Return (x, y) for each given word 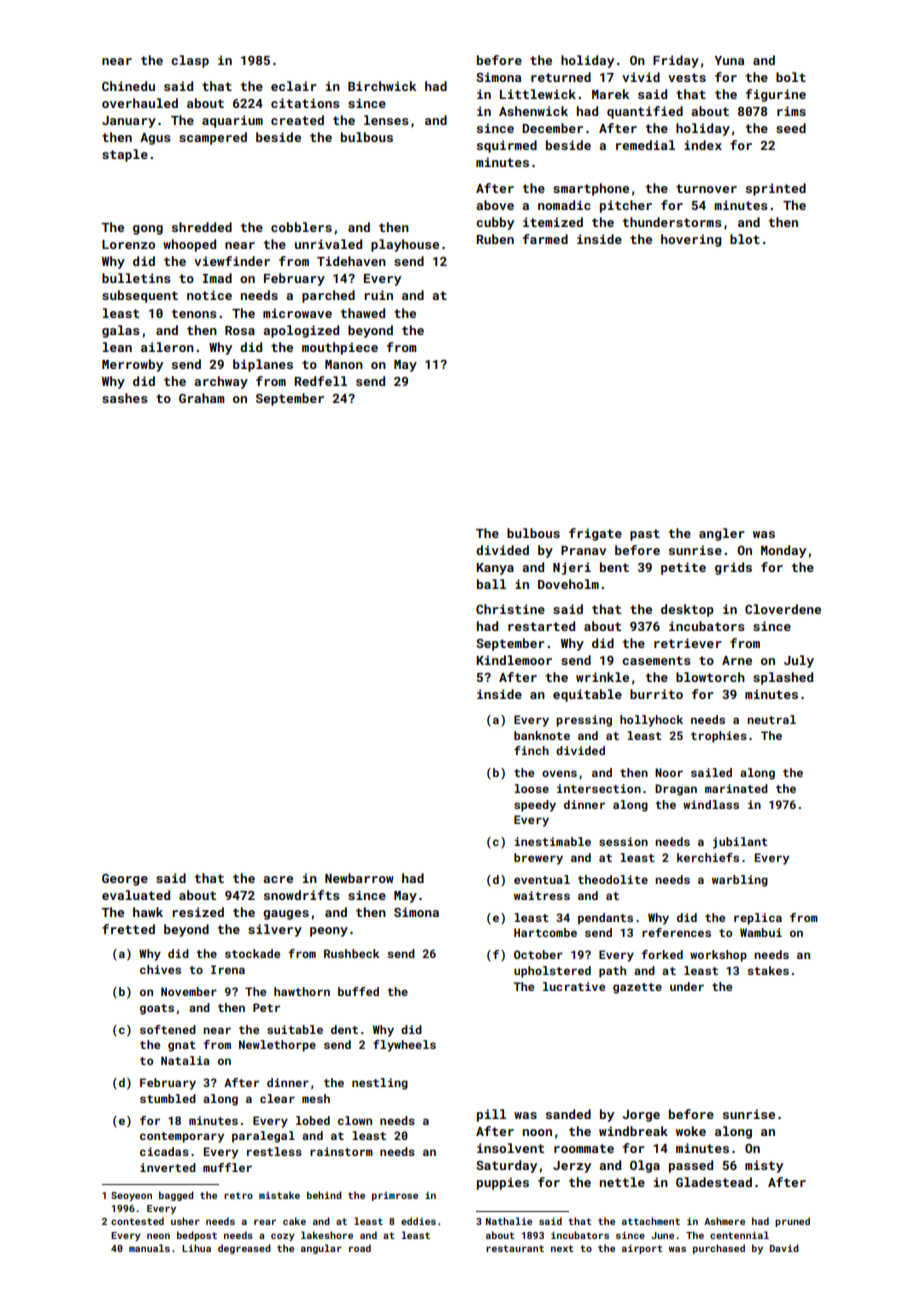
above (495, 205)
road (360, 1248)
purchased (719, 1249)
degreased (244, 1249)
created (297, 120)
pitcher (626, 206)
